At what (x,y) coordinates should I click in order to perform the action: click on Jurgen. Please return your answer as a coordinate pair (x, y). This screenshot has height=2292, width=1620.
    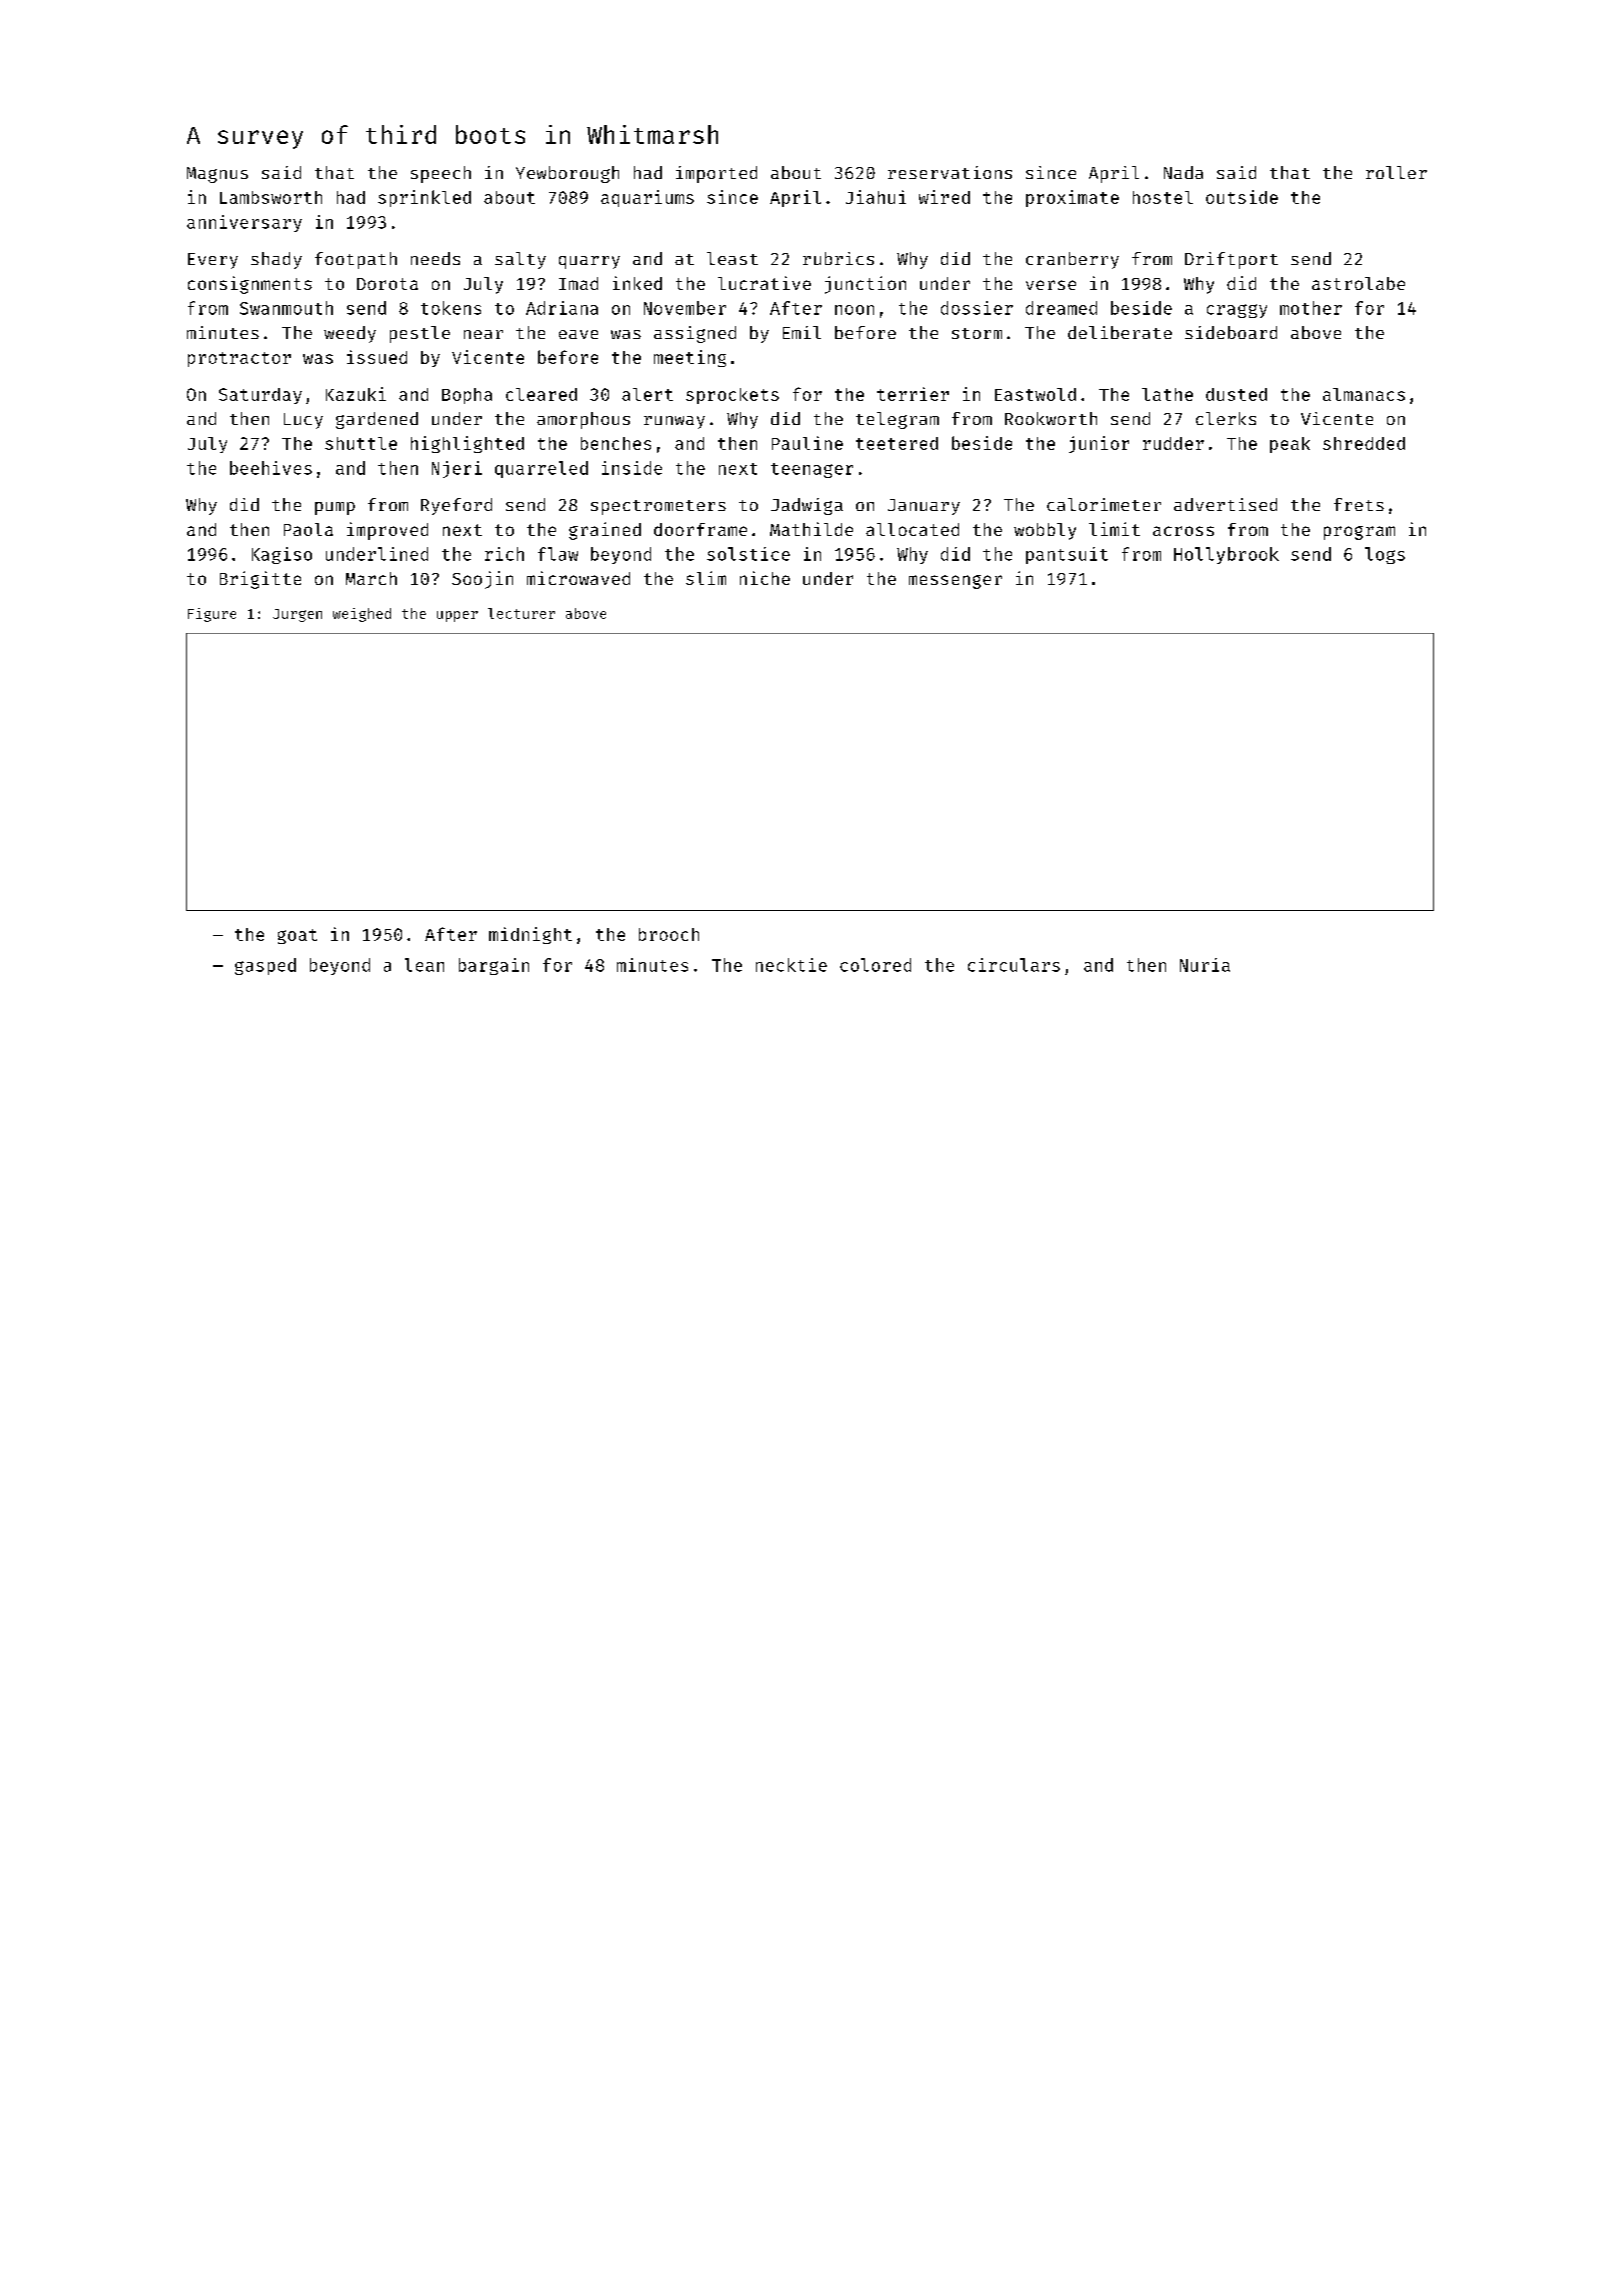
    Looking at the image, I should click on (297, 615).
